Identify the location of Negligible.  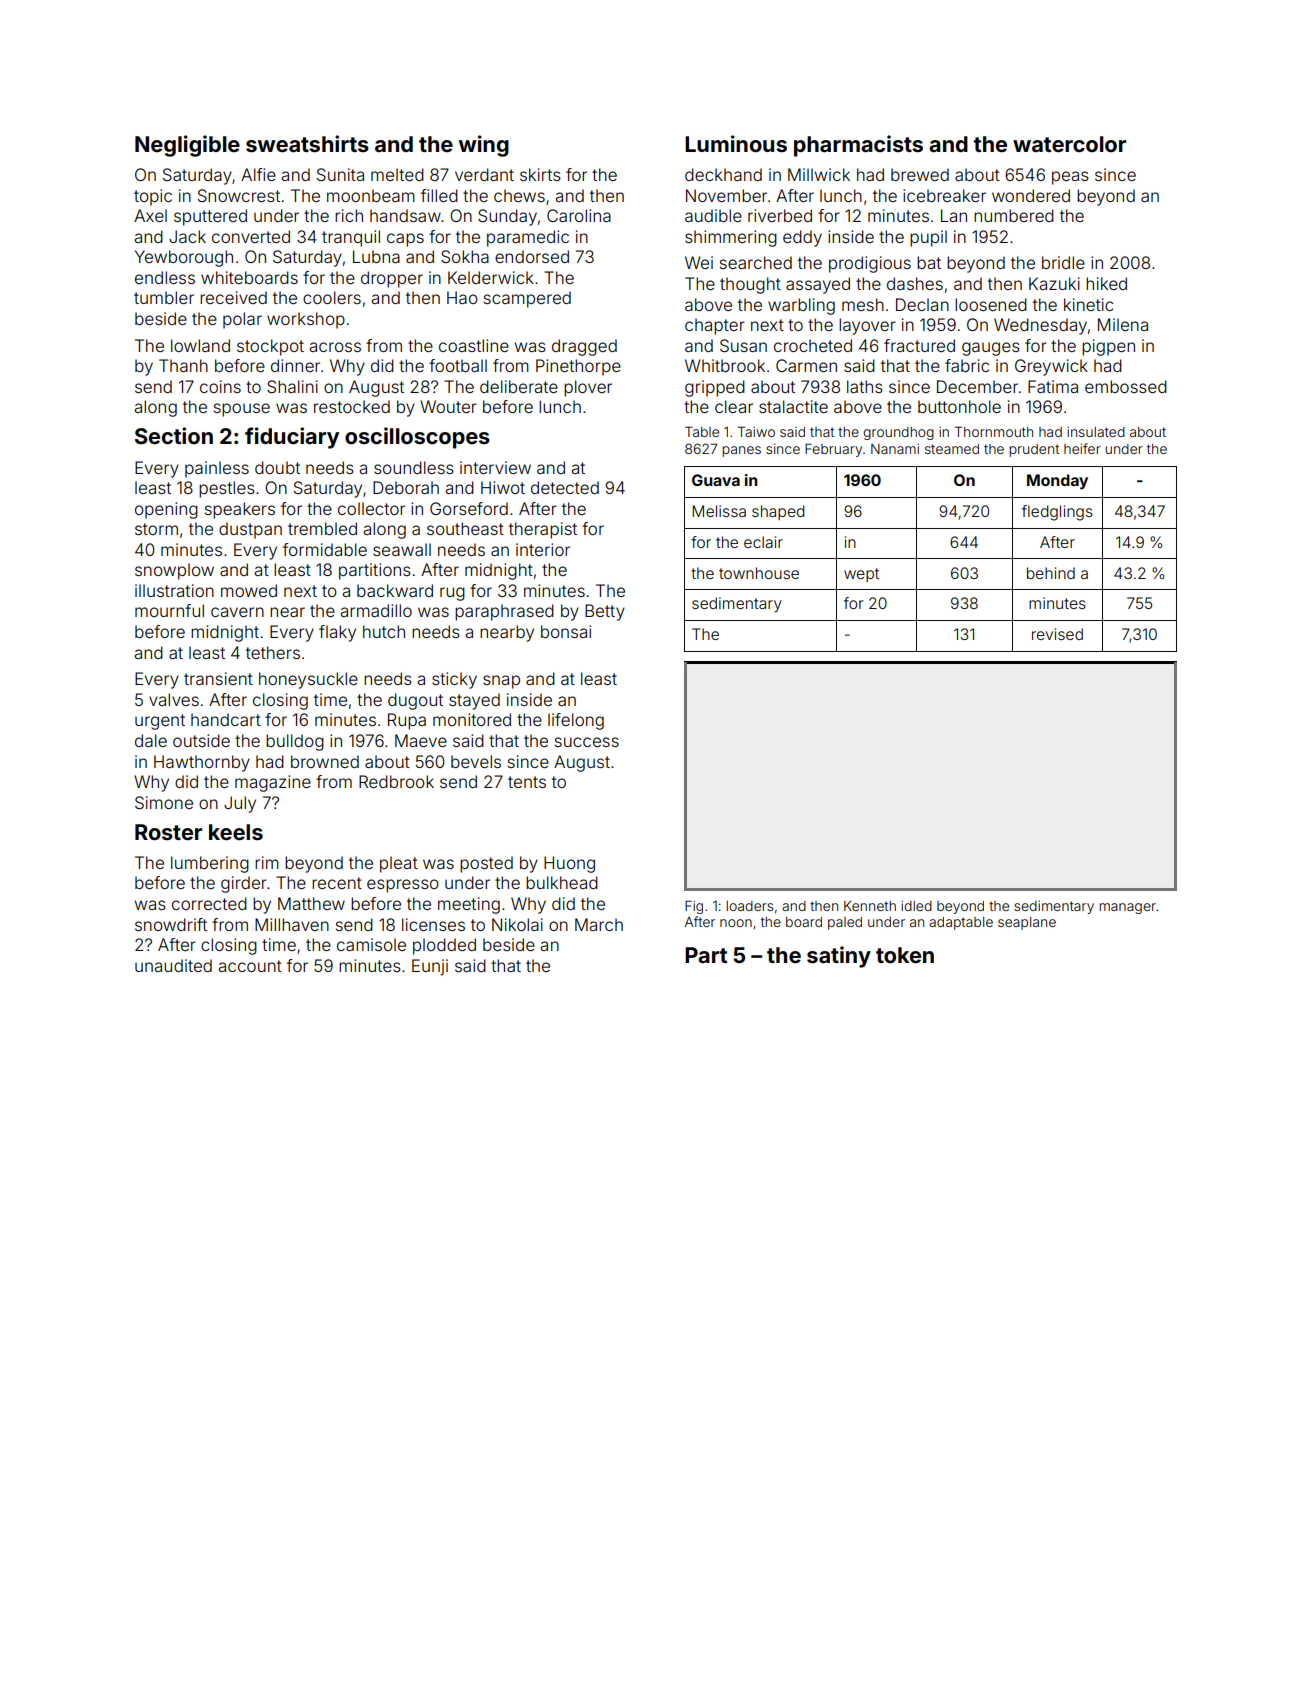
(187, 146).
